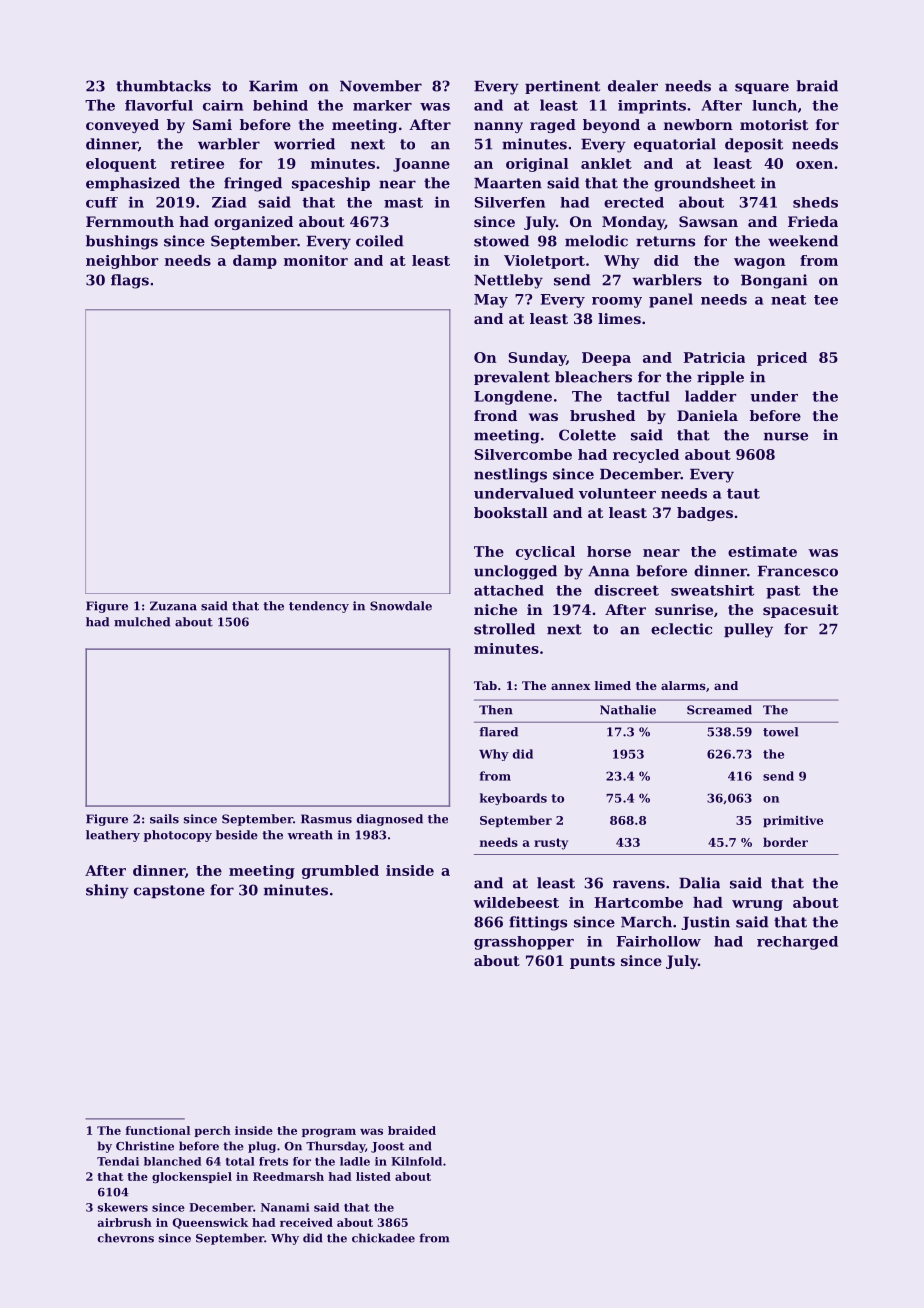 The height and width of the page is (1308, 924). What do you see at coordinates (273, 86) in the page?
I see `Karim` at bounding box center [273, 86].
